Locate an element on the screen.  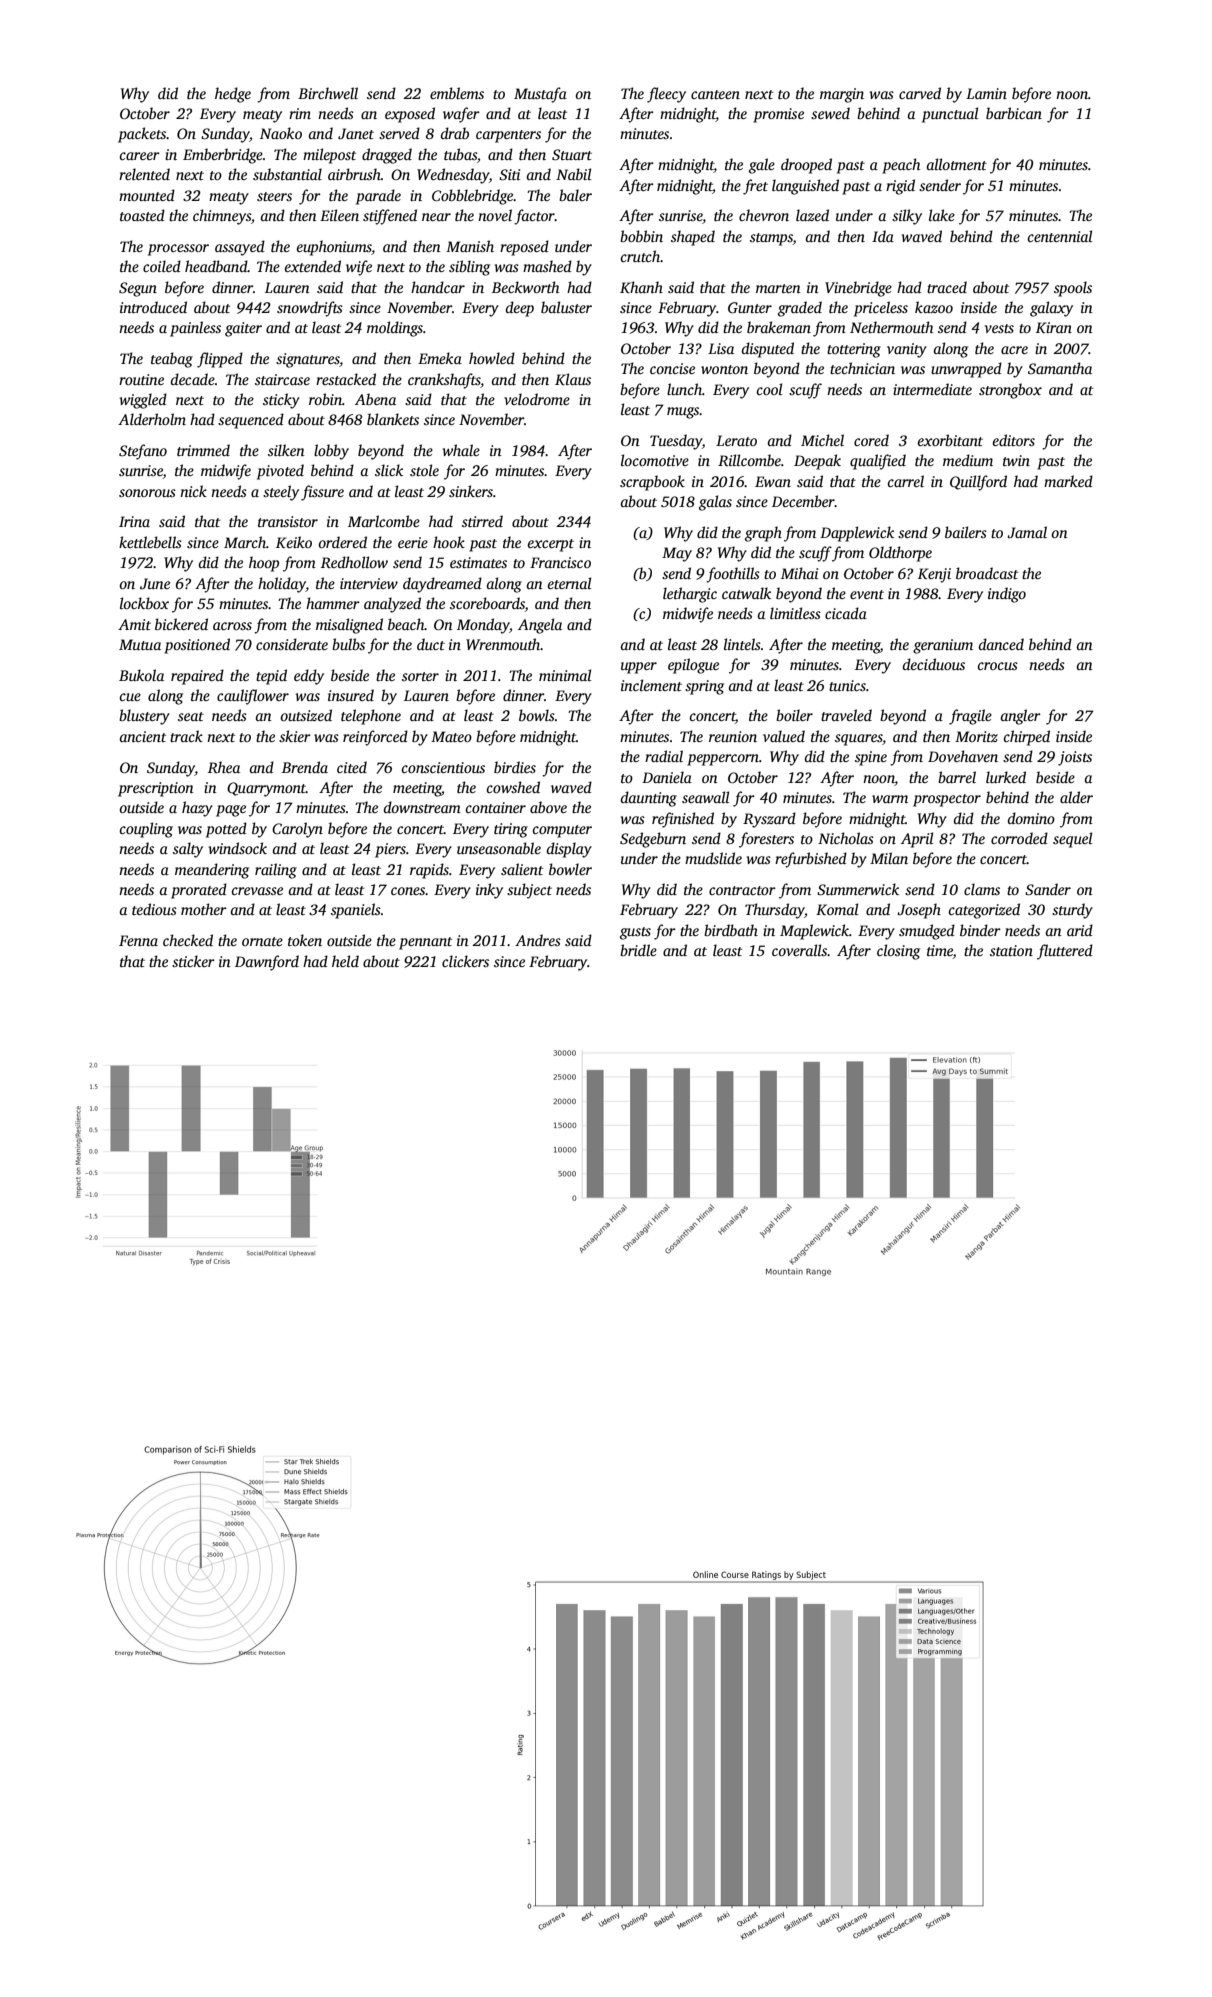
spools is located at coordinates (1073, 289).
